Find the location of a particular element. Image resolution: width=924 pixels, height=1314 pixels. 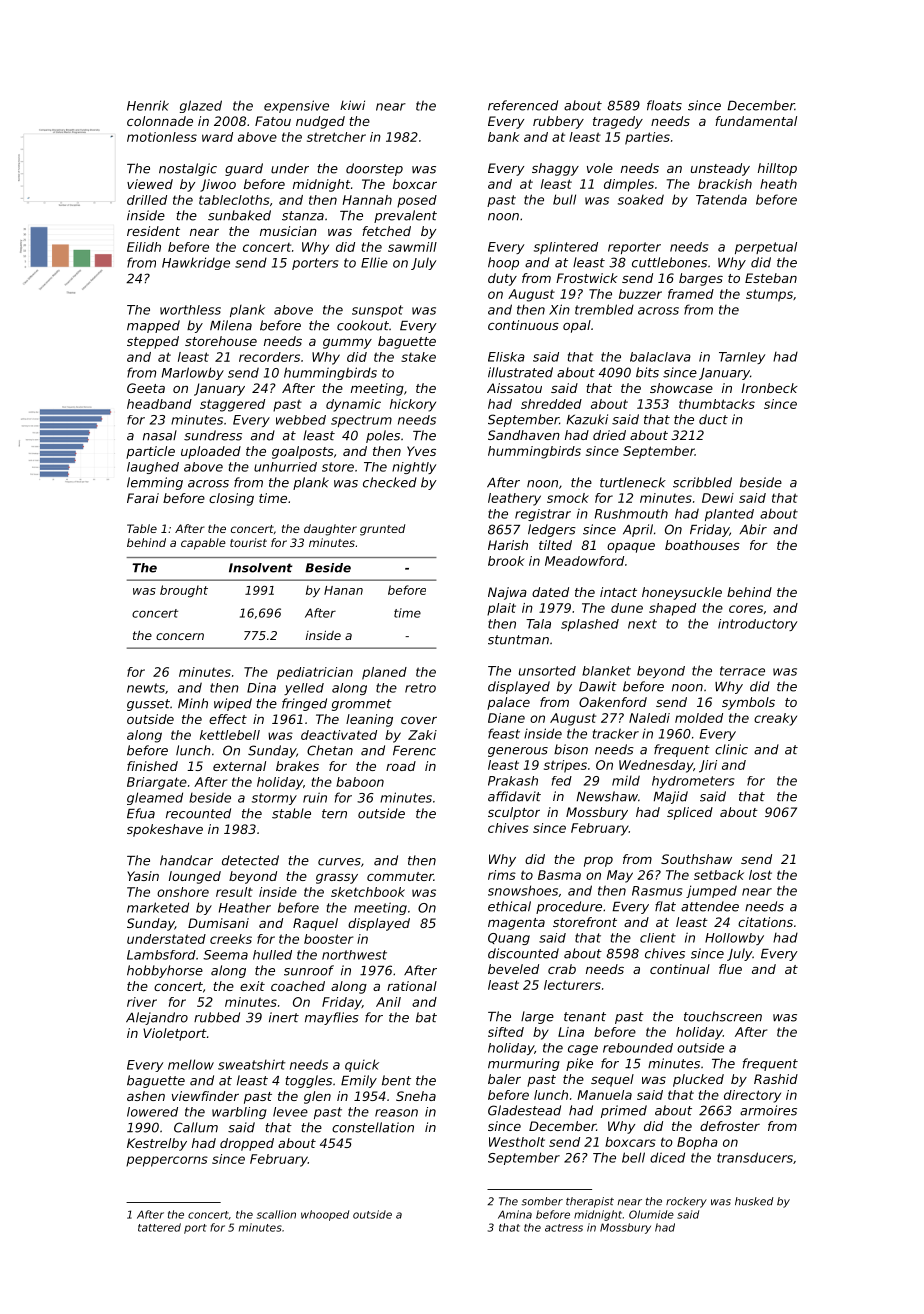

Kestrelby is located at coordinates (157, 1144).
